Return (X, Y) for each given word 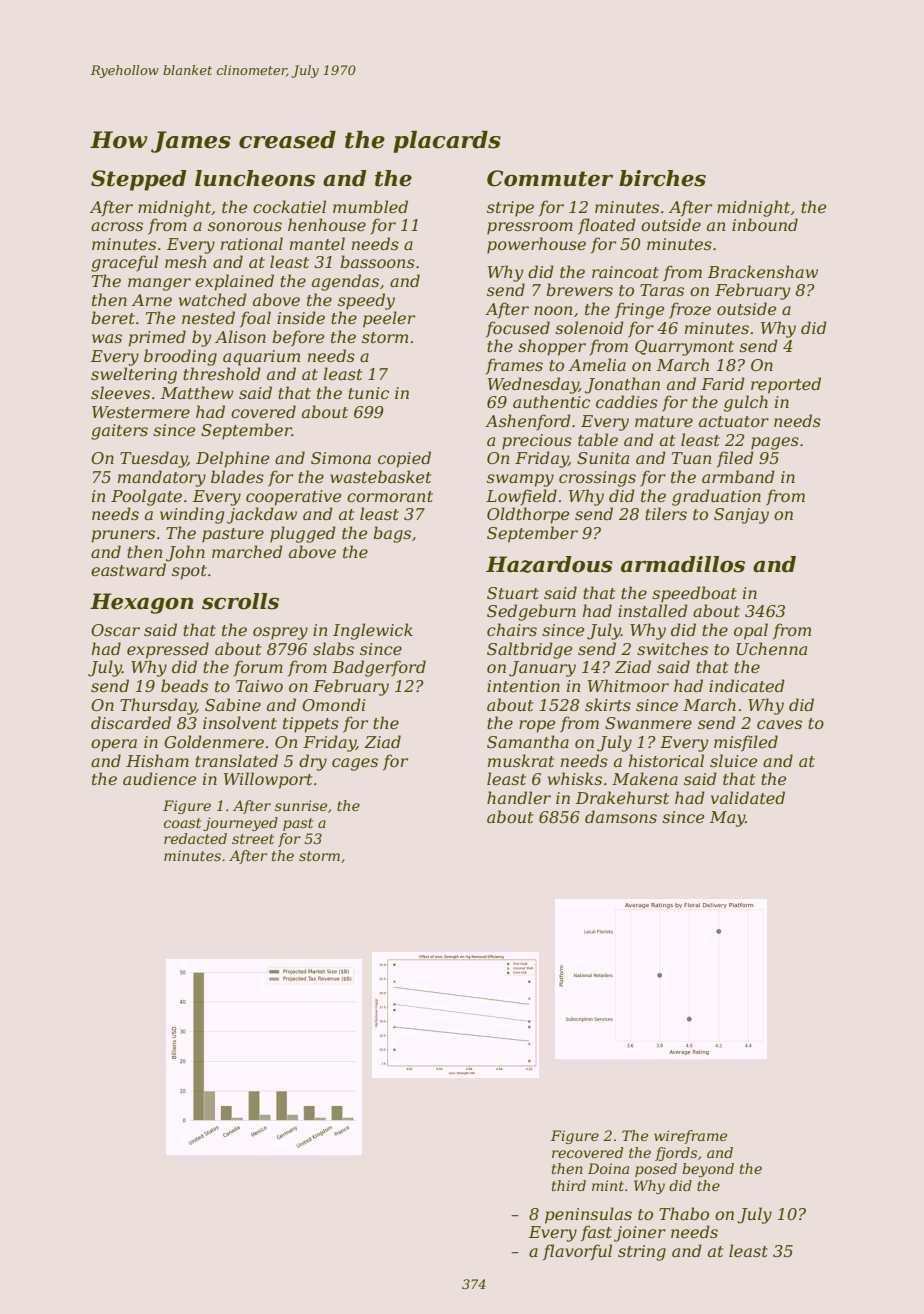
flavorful (577, 1252)
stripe (510, 209)
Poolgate (146, 497)
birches (662, 178)
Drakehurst (622, 797)
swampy (520, 480)
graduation (716, 497)
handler (519, 797)
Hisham (157, 760)
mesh (185, 261)
